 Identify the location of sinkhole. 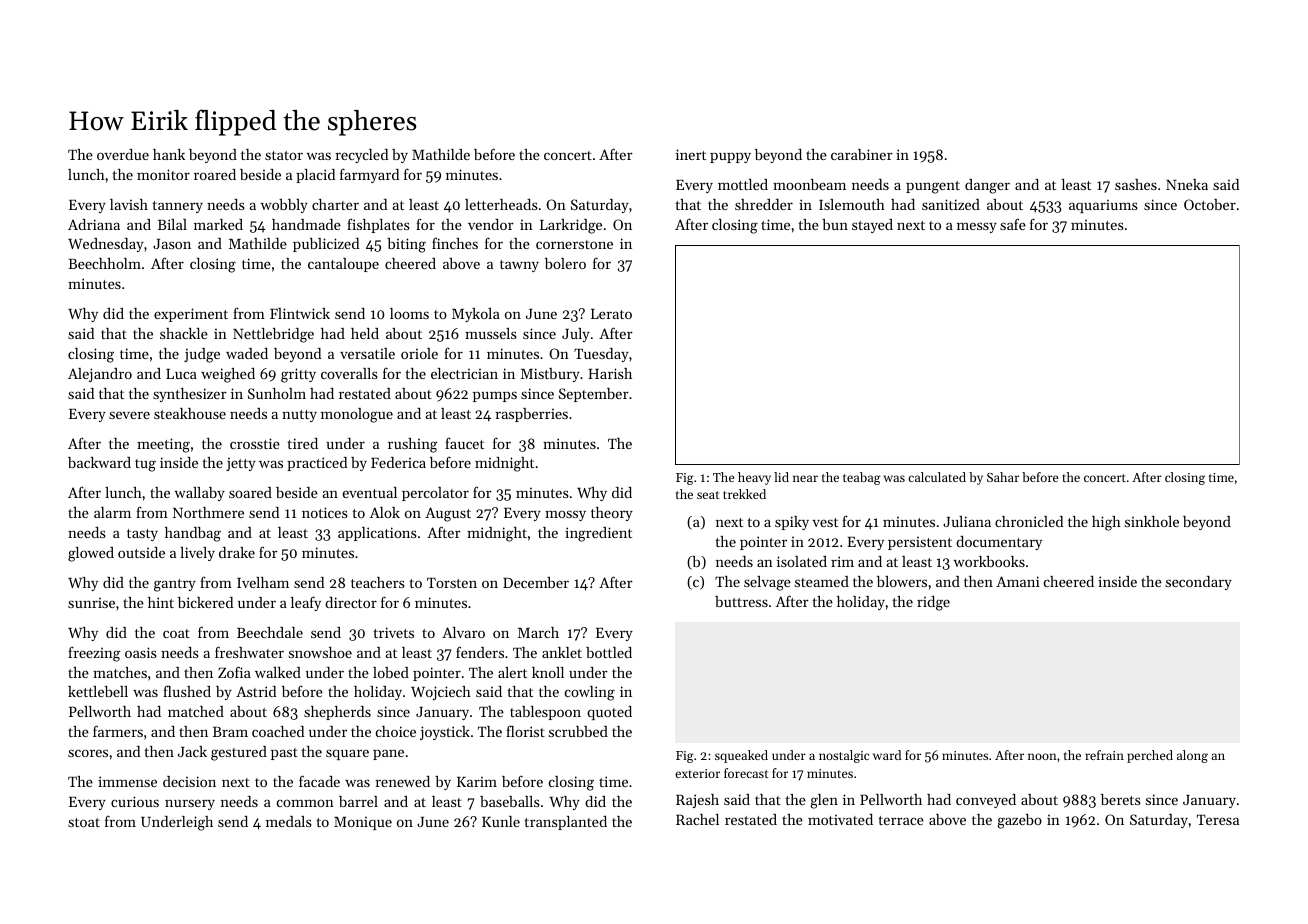
(1152, 521).
